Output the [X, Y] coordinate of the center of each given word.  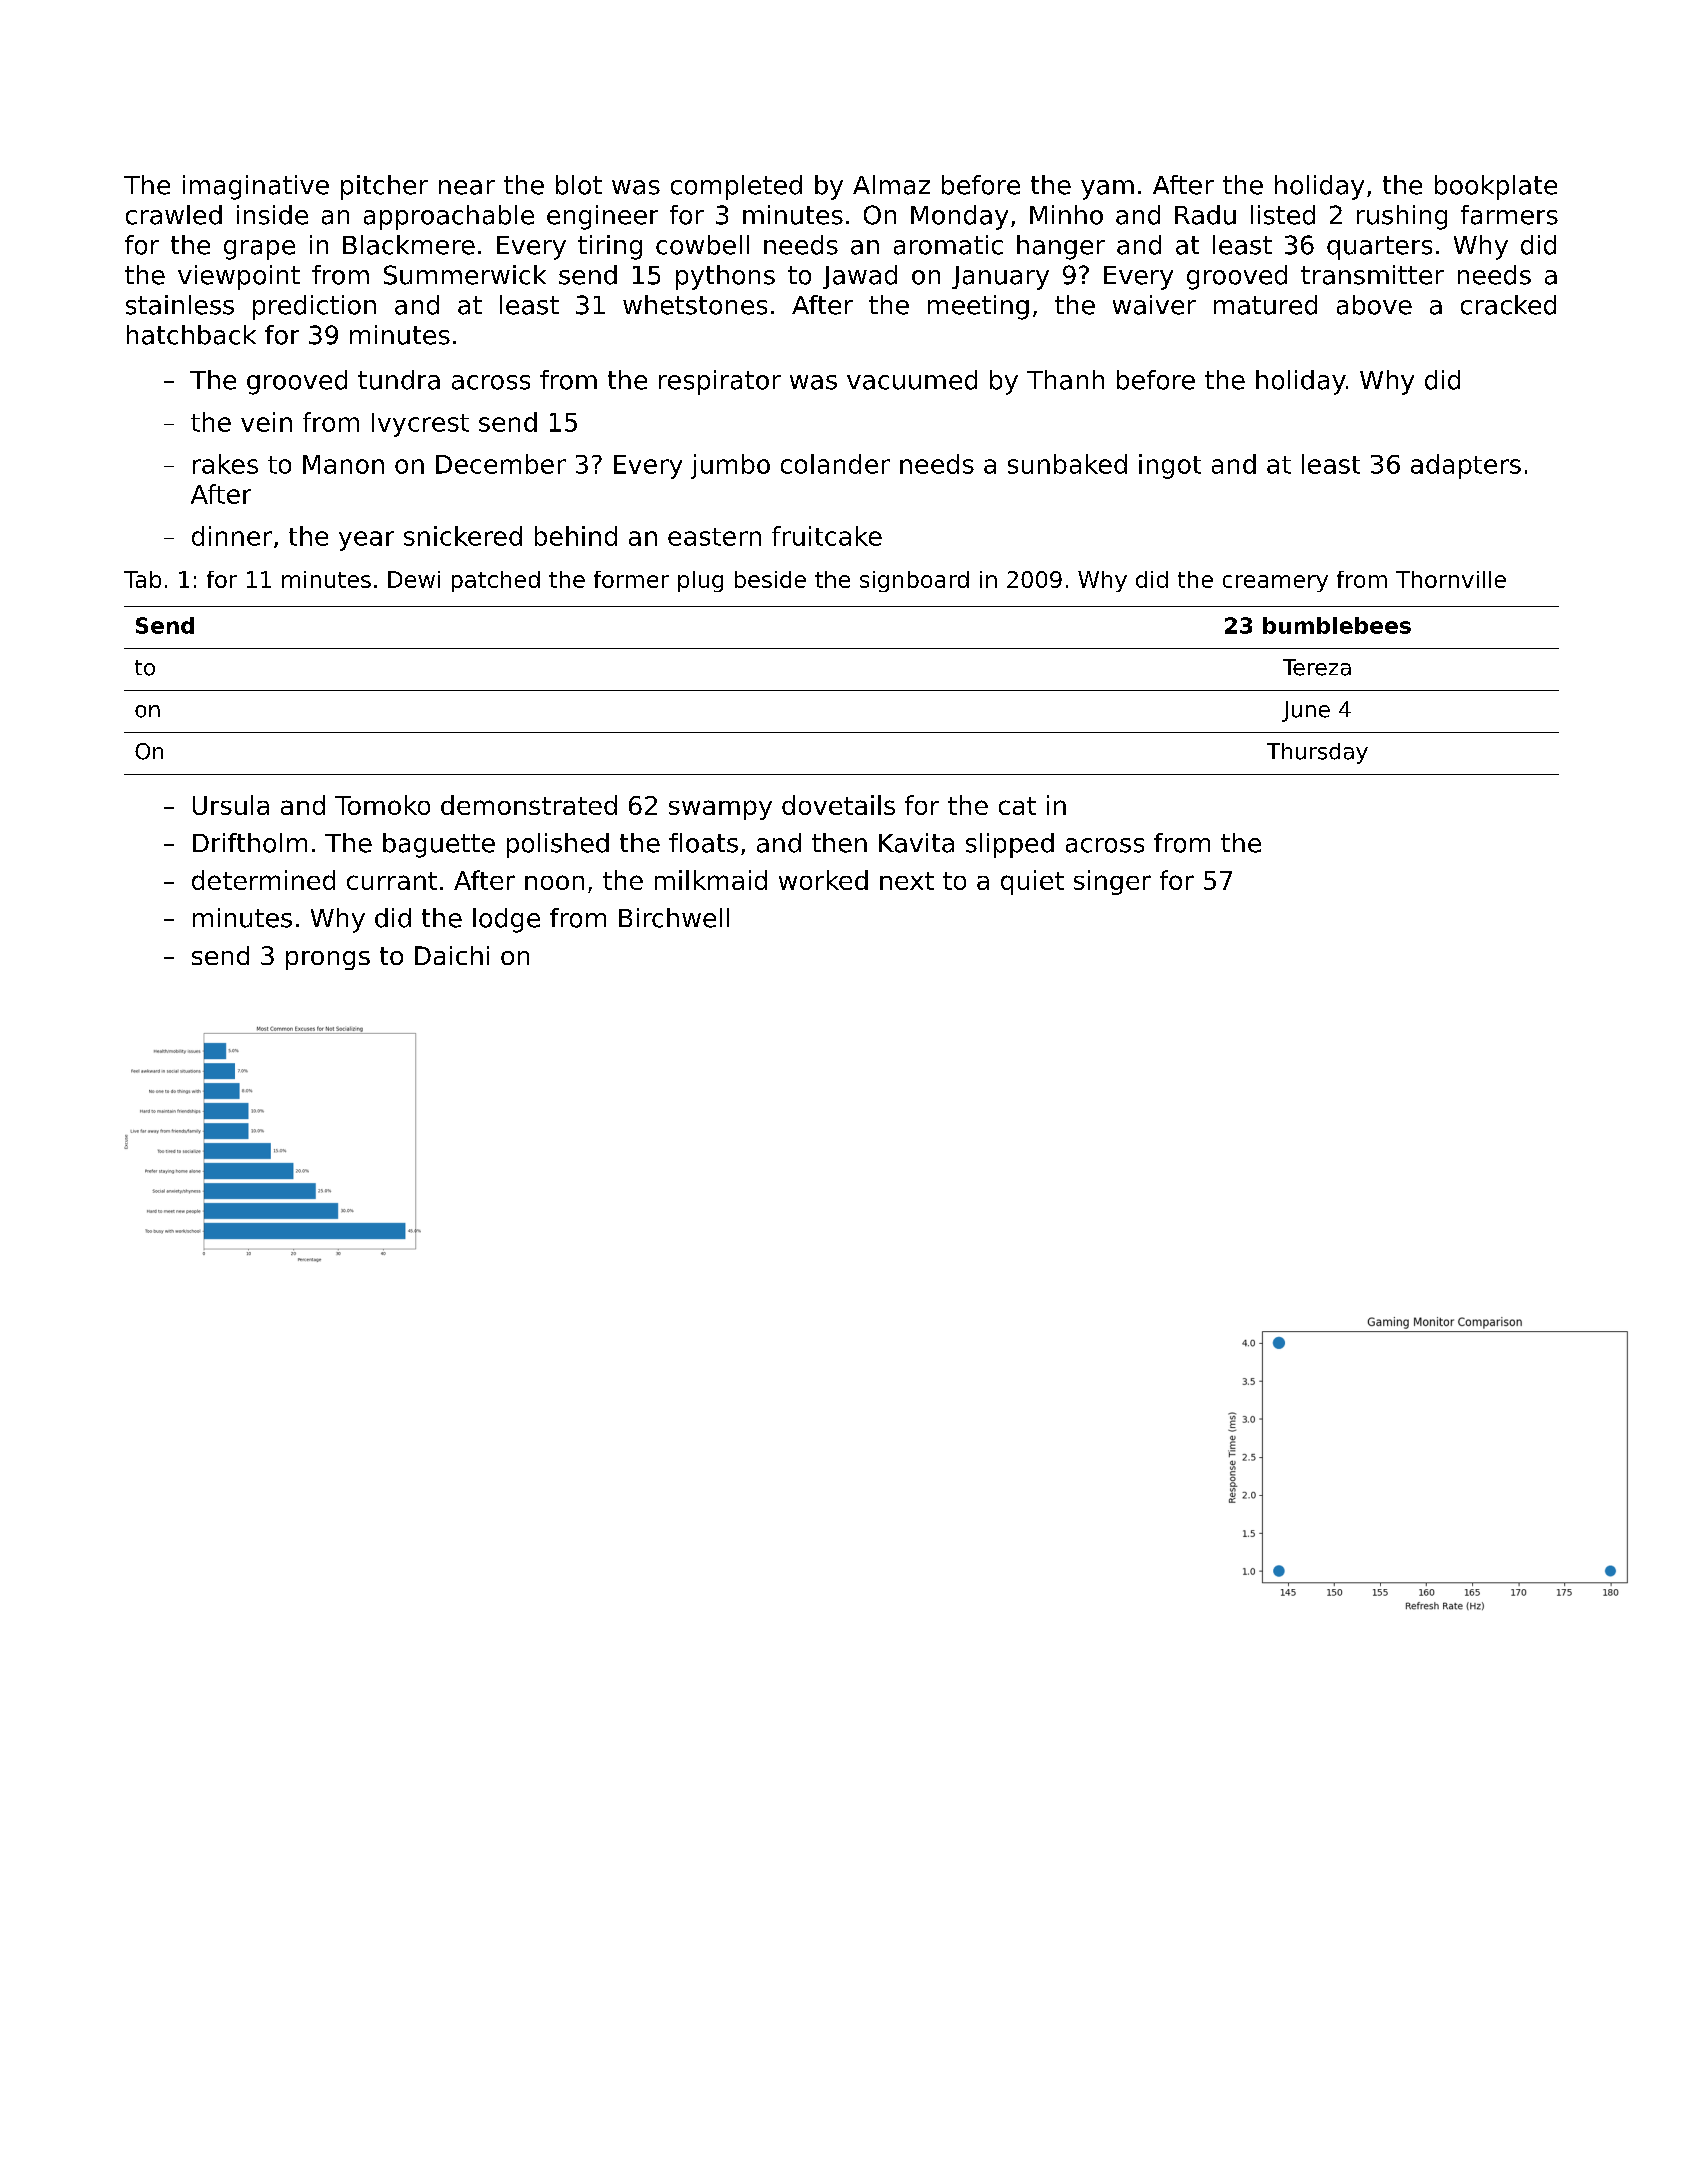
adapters [1466, 466]
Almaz [891, 185]
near [467, 187]
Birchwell [674, 918]
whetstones [695, 305]
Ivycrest [420, 425]
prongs [328, 960]
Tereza [1317, 667]
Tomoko [382, 805]
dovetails [838, 805]
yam [1107, 190]
